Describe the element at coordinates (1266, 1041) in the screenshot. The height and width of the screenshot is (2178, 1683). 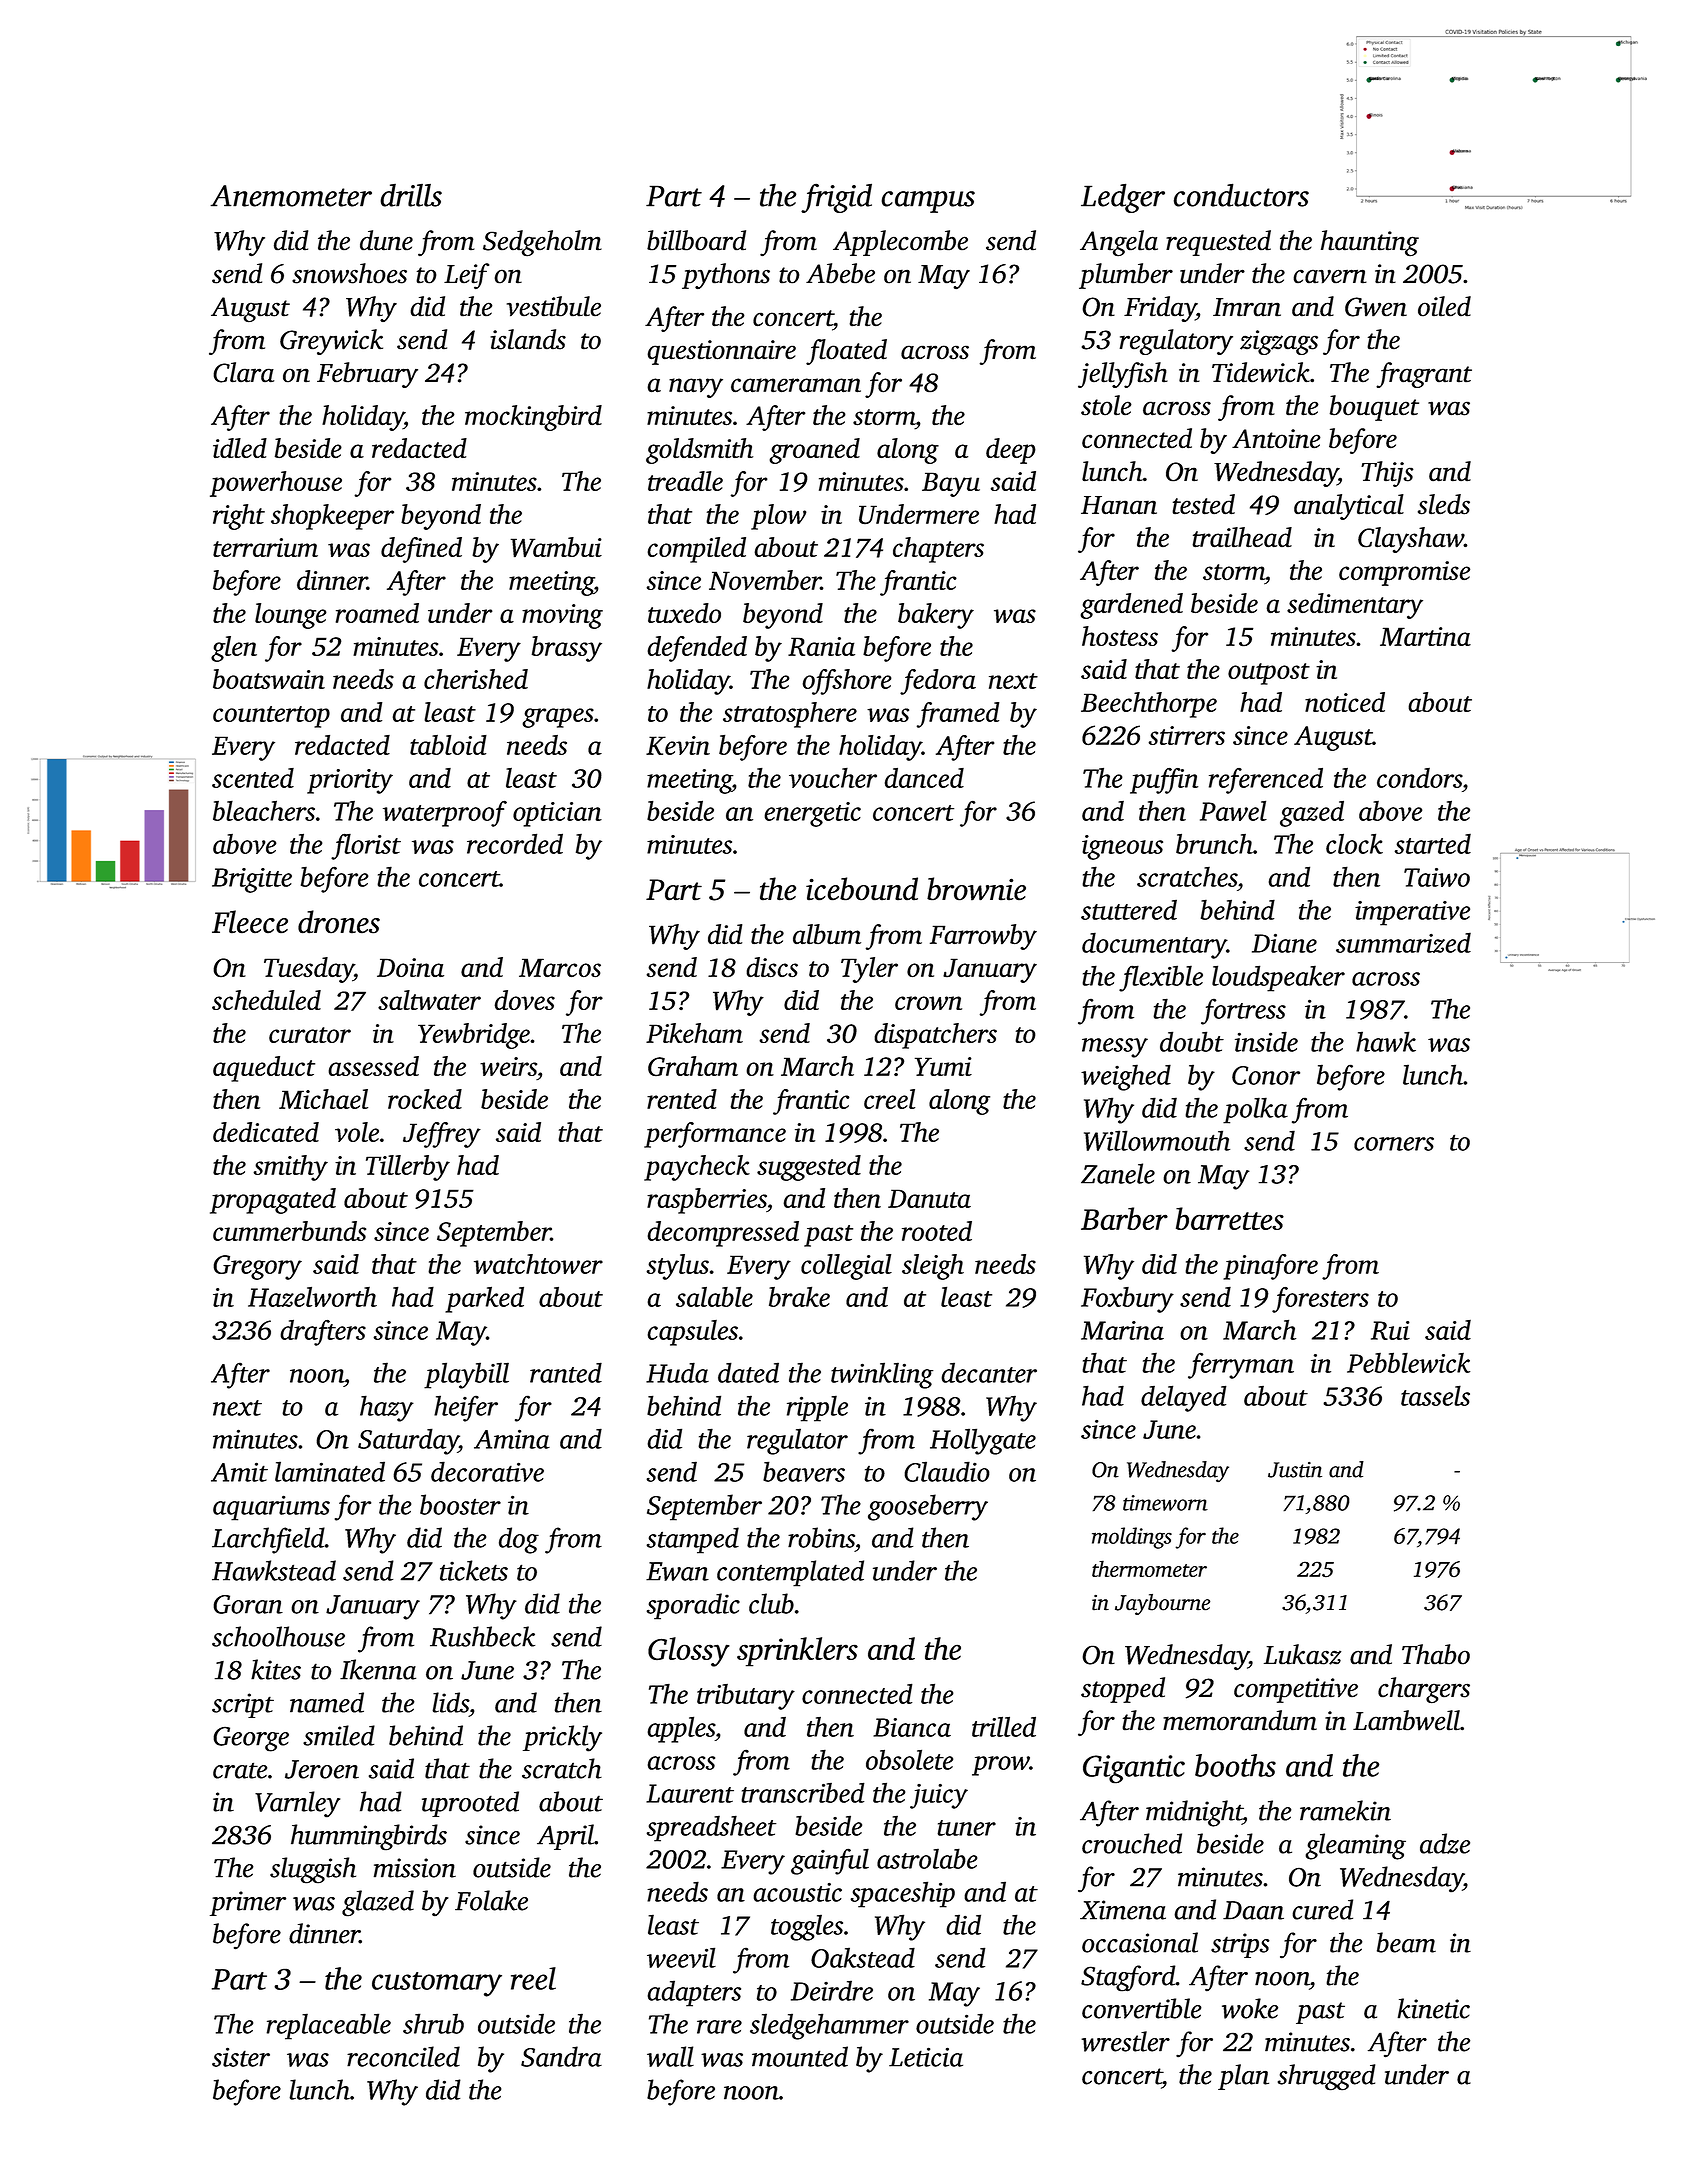
I see `inside` at that location.
